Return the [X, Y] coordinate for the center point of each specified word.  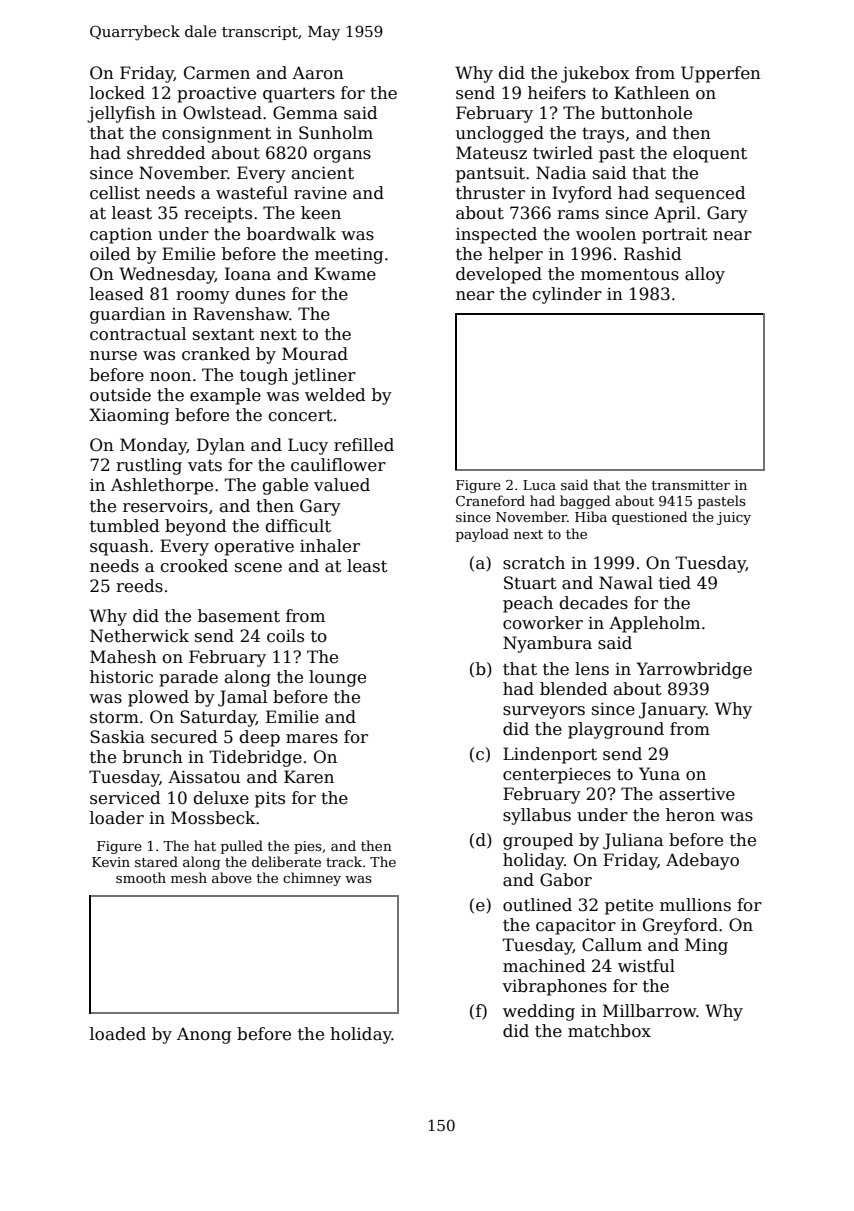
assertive [697, 794]
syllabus [537, 816]
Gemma [305, 113]
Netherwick [139, 636]
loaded [118, 1034]
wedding [539, 1012]
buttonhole [646, 113]
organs [342, 156]
